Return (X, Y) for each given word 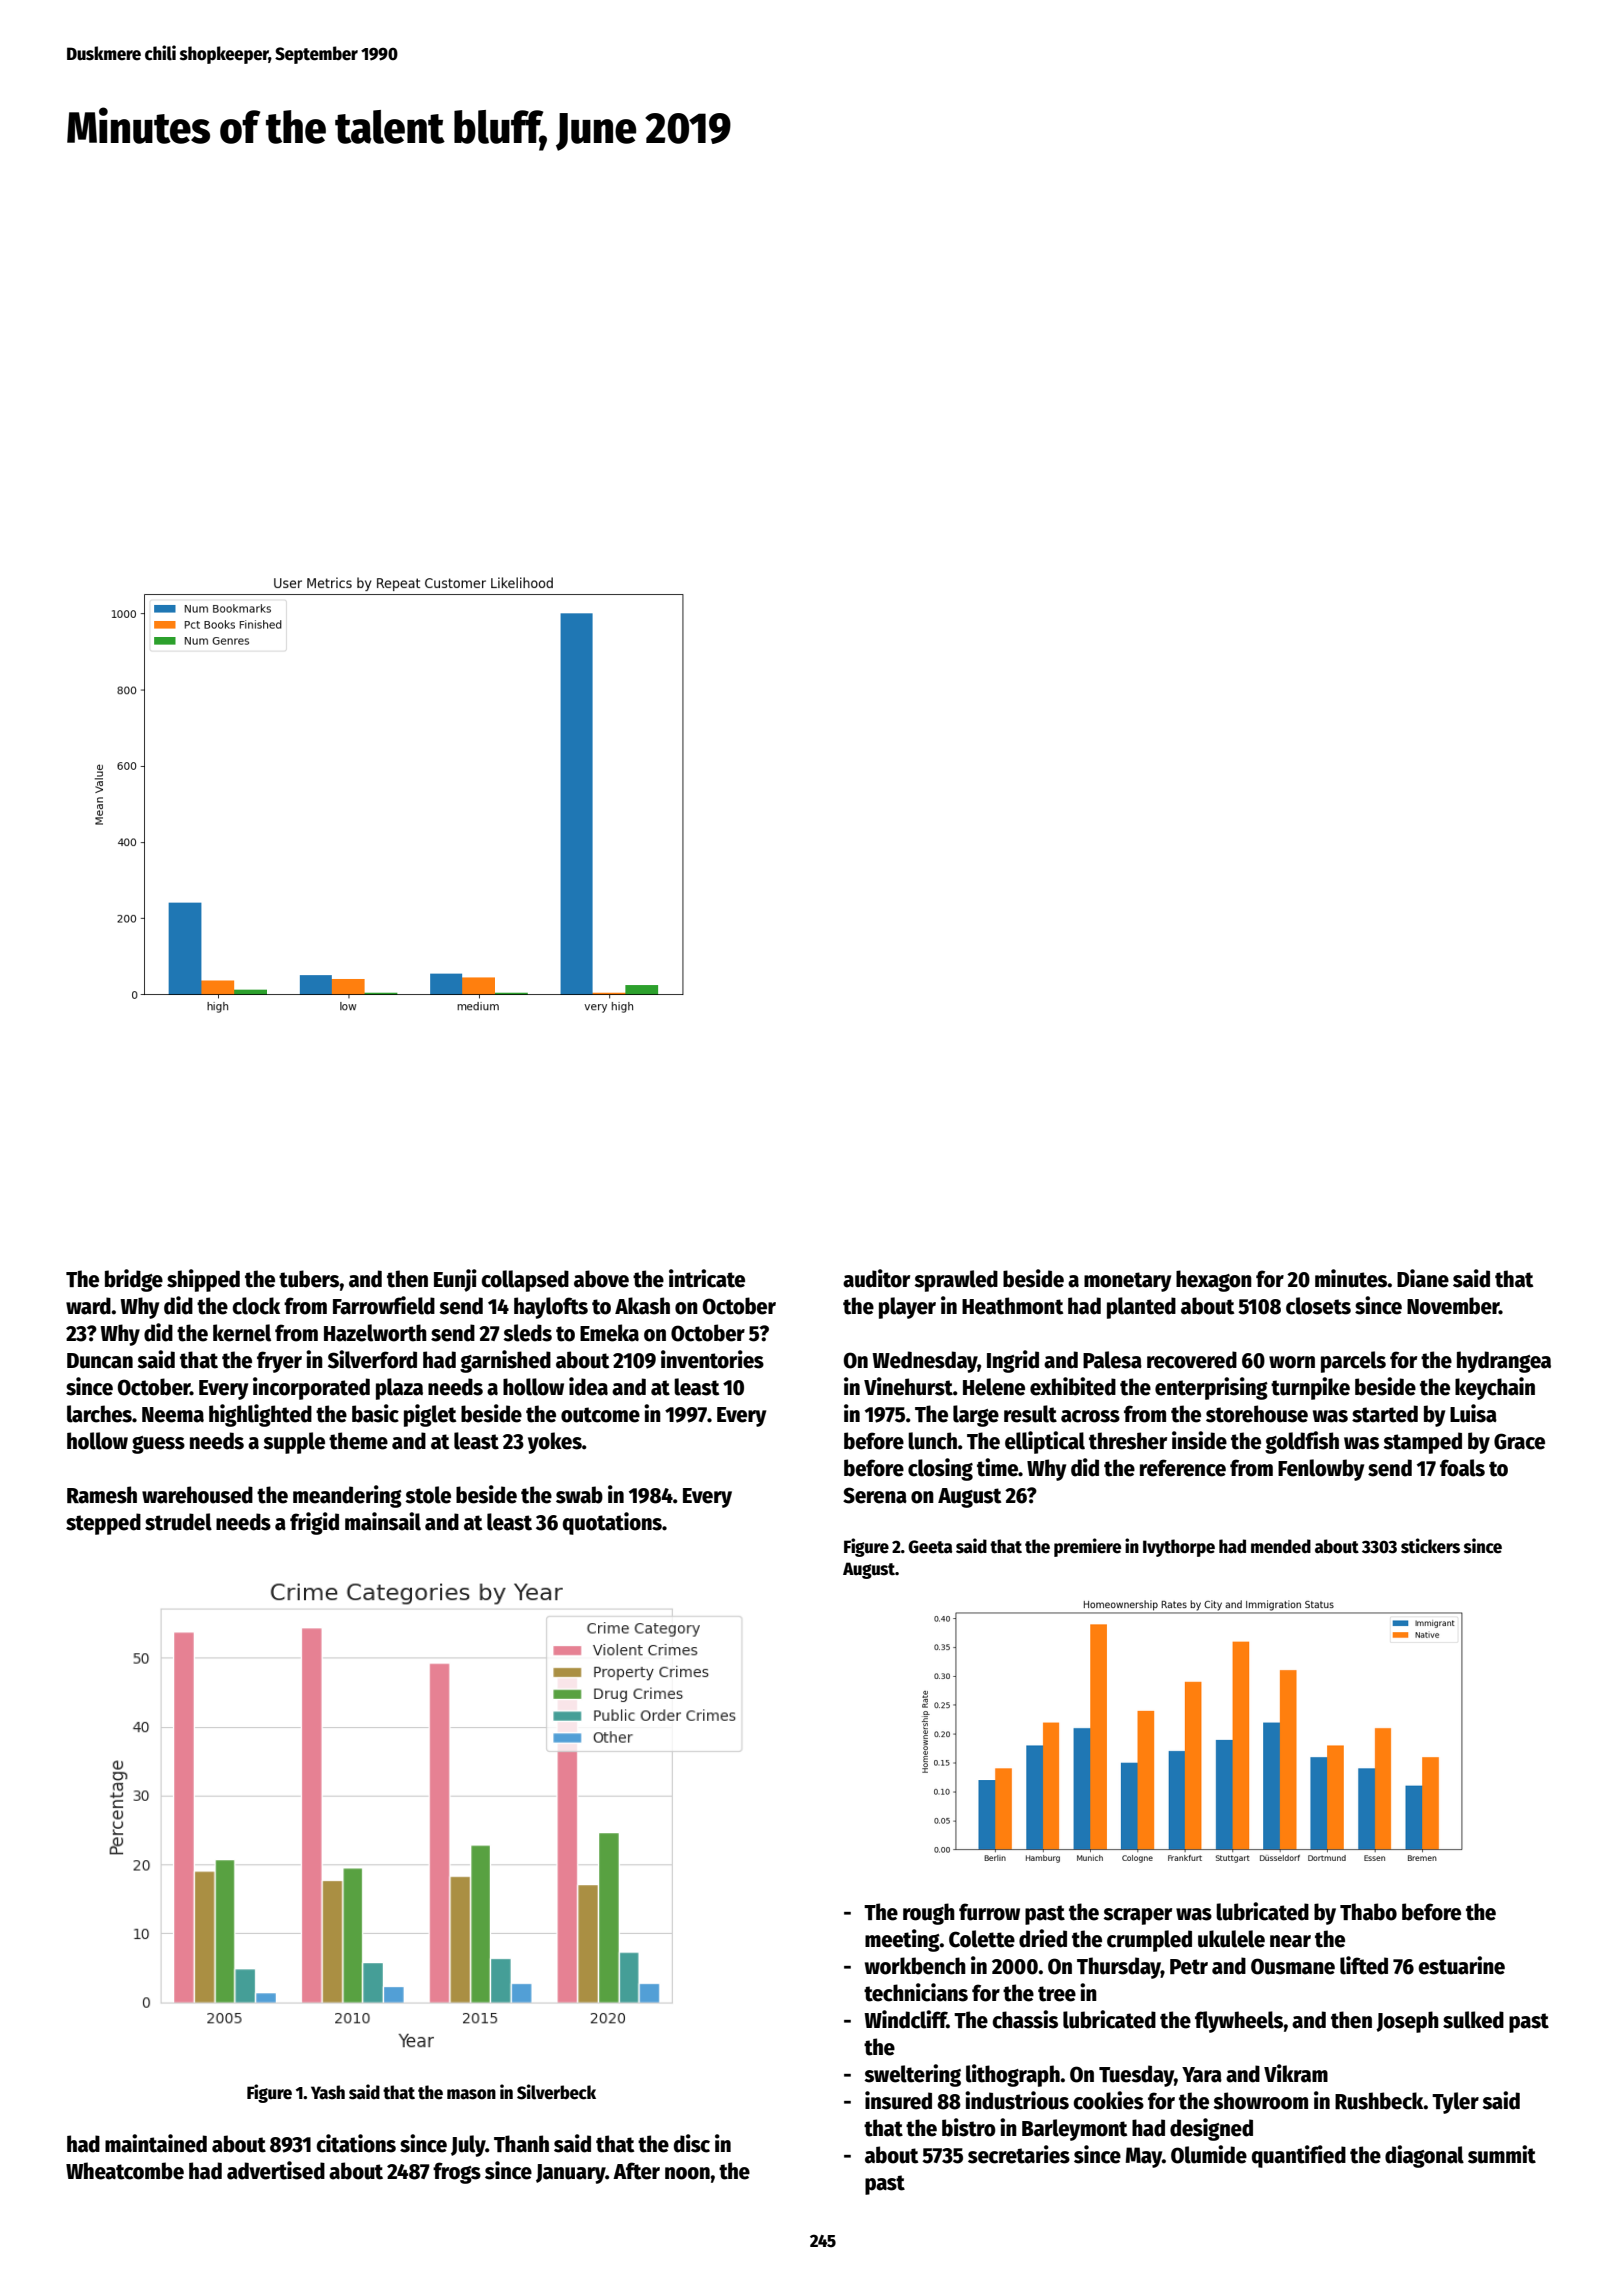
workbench (915, 1966)
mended (1281, 1546)
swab (579, 1495)
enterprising (1211, 1388)
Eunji (455, 1280)
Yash (328, 2092)
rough (929, 1914)
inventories (712, 1359)
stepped (103, 1524)
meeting (902, 1940)
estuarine (1461, 1965)
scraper (1137, 1916)
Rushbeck (1379, 2101)
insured (898, 2100)
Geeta (930, 1547)
